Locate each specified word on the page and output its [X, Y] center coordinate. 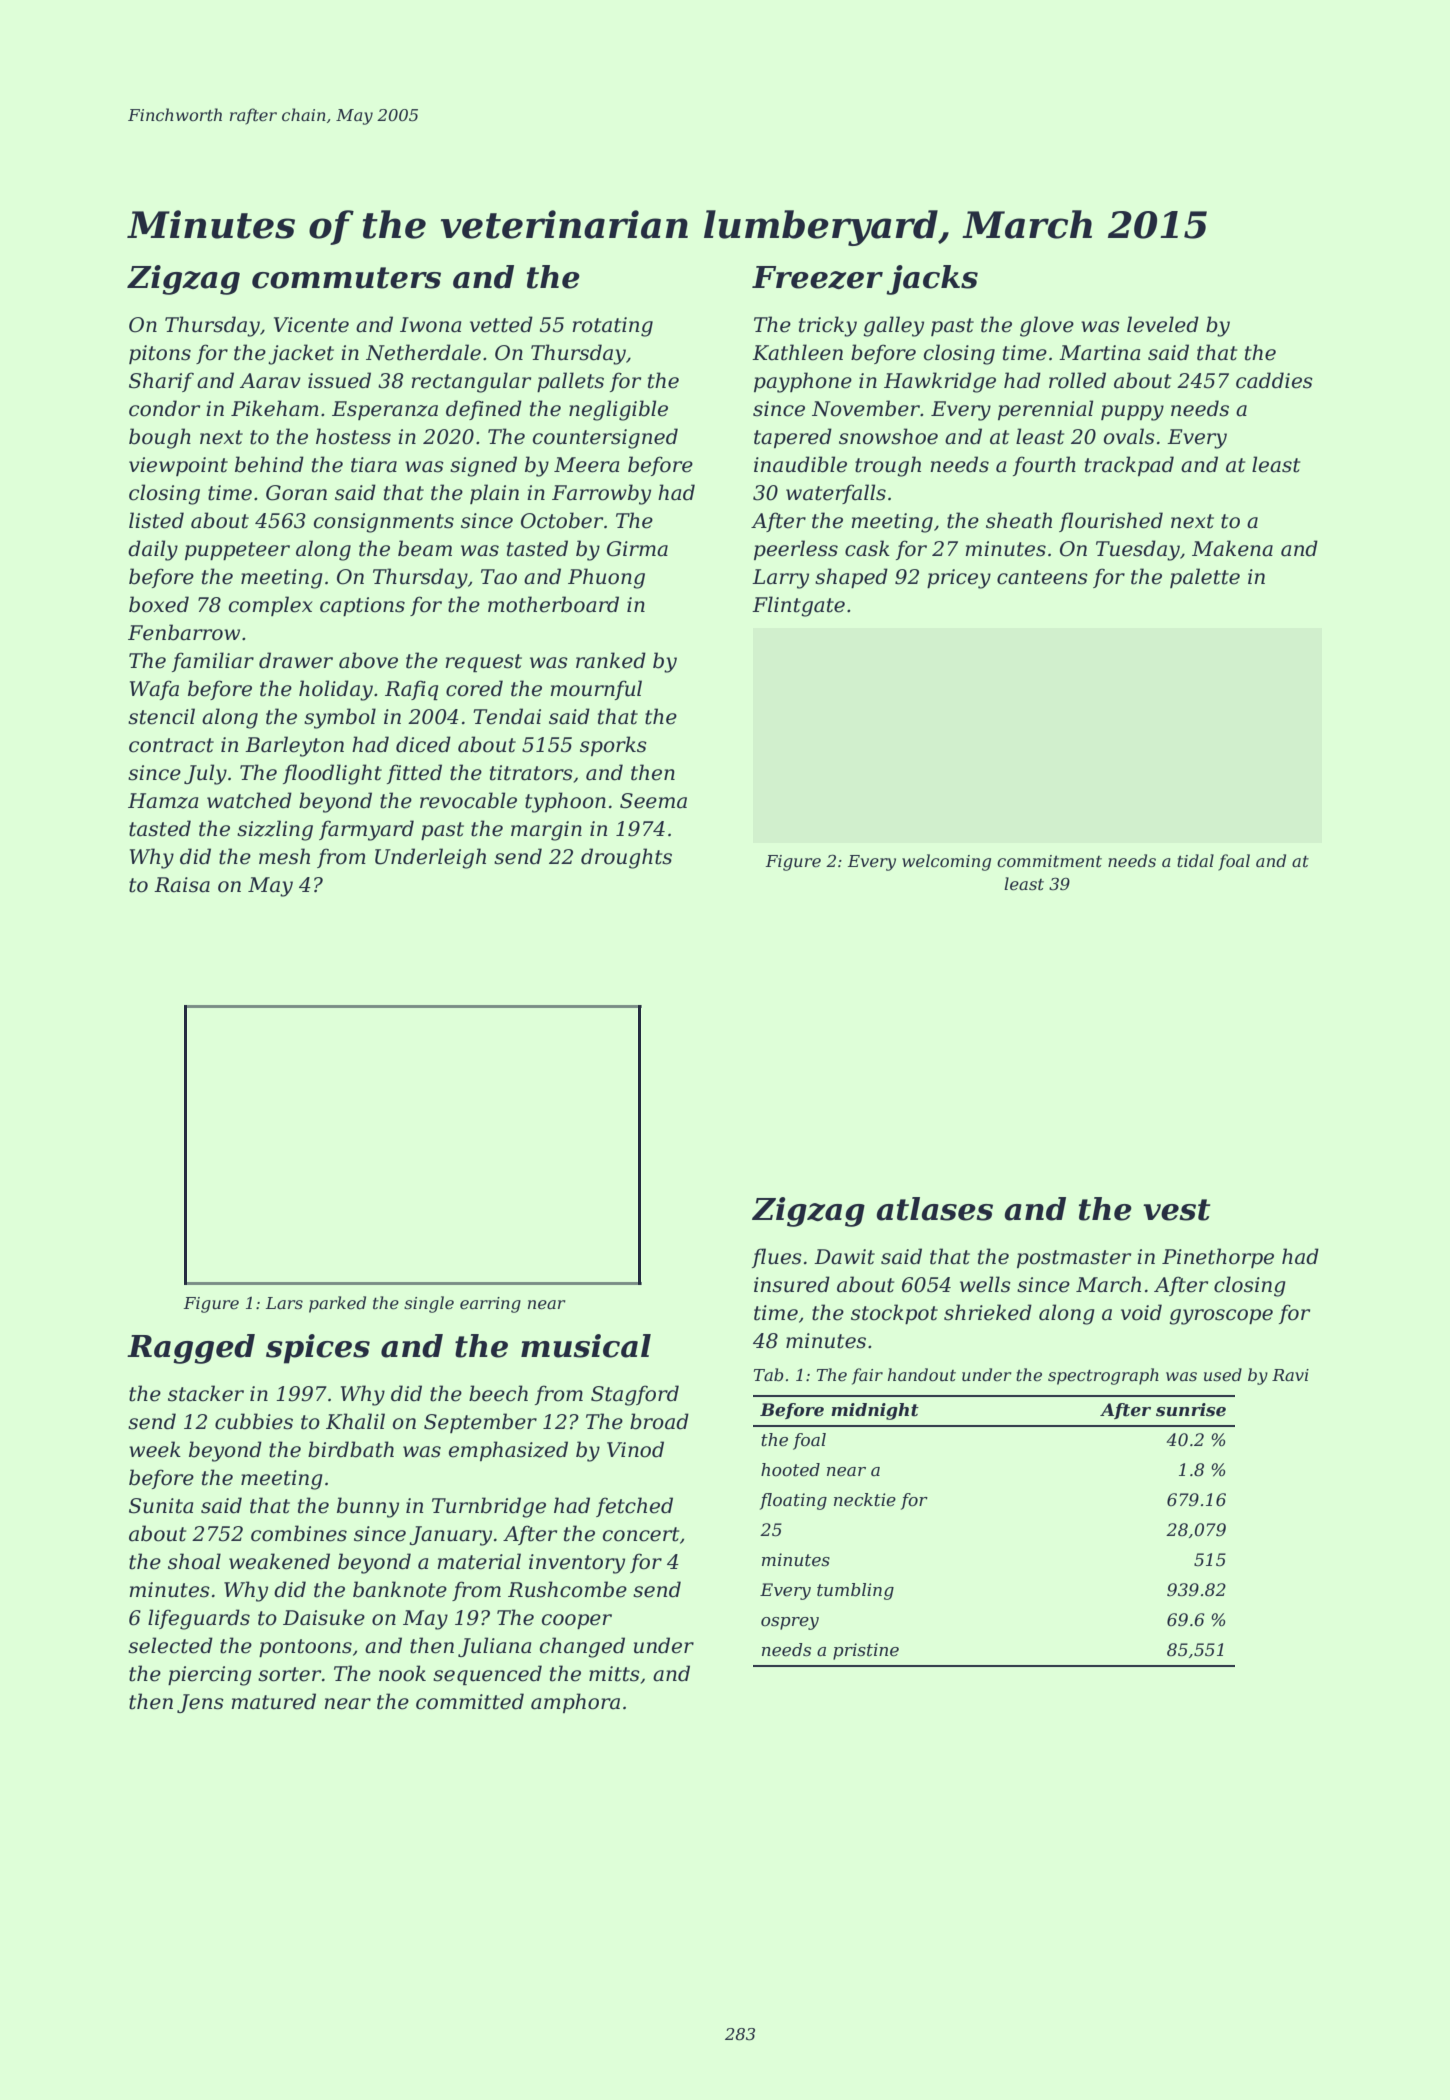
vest [1176, 1210]
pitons [160, 354]
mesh [284, 856]
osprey [790, 1623]
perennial [1045, 410]
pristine [866, 1651]
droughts [626, 858]
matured [273, 1701]
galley [893, 326]
